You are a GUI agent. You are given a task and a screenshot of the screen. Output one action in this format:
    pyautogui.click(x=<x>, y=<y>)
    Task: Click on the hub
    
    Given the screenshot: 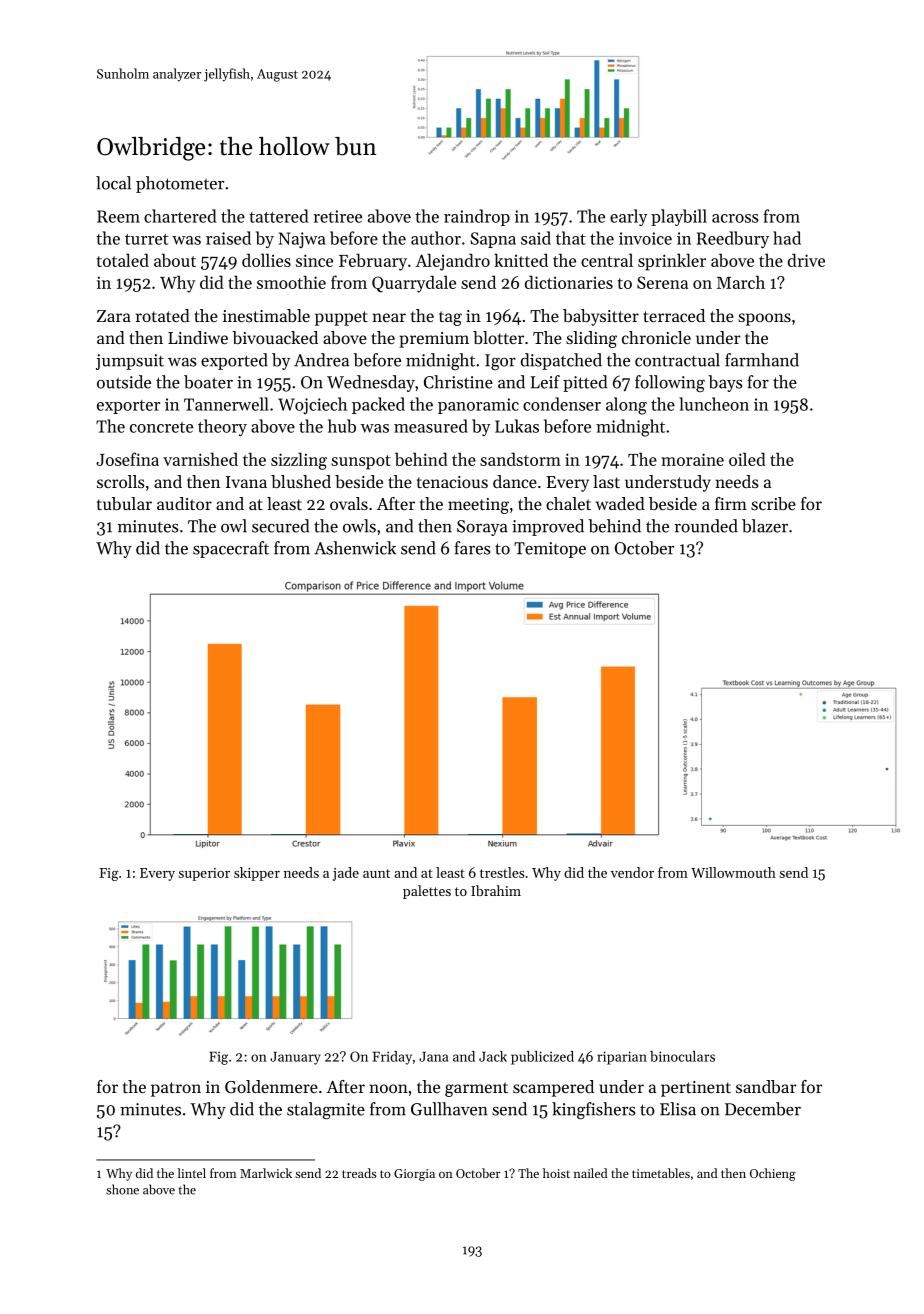 What is the action you would take?
    pyautogui.click(x=342, y=426)
